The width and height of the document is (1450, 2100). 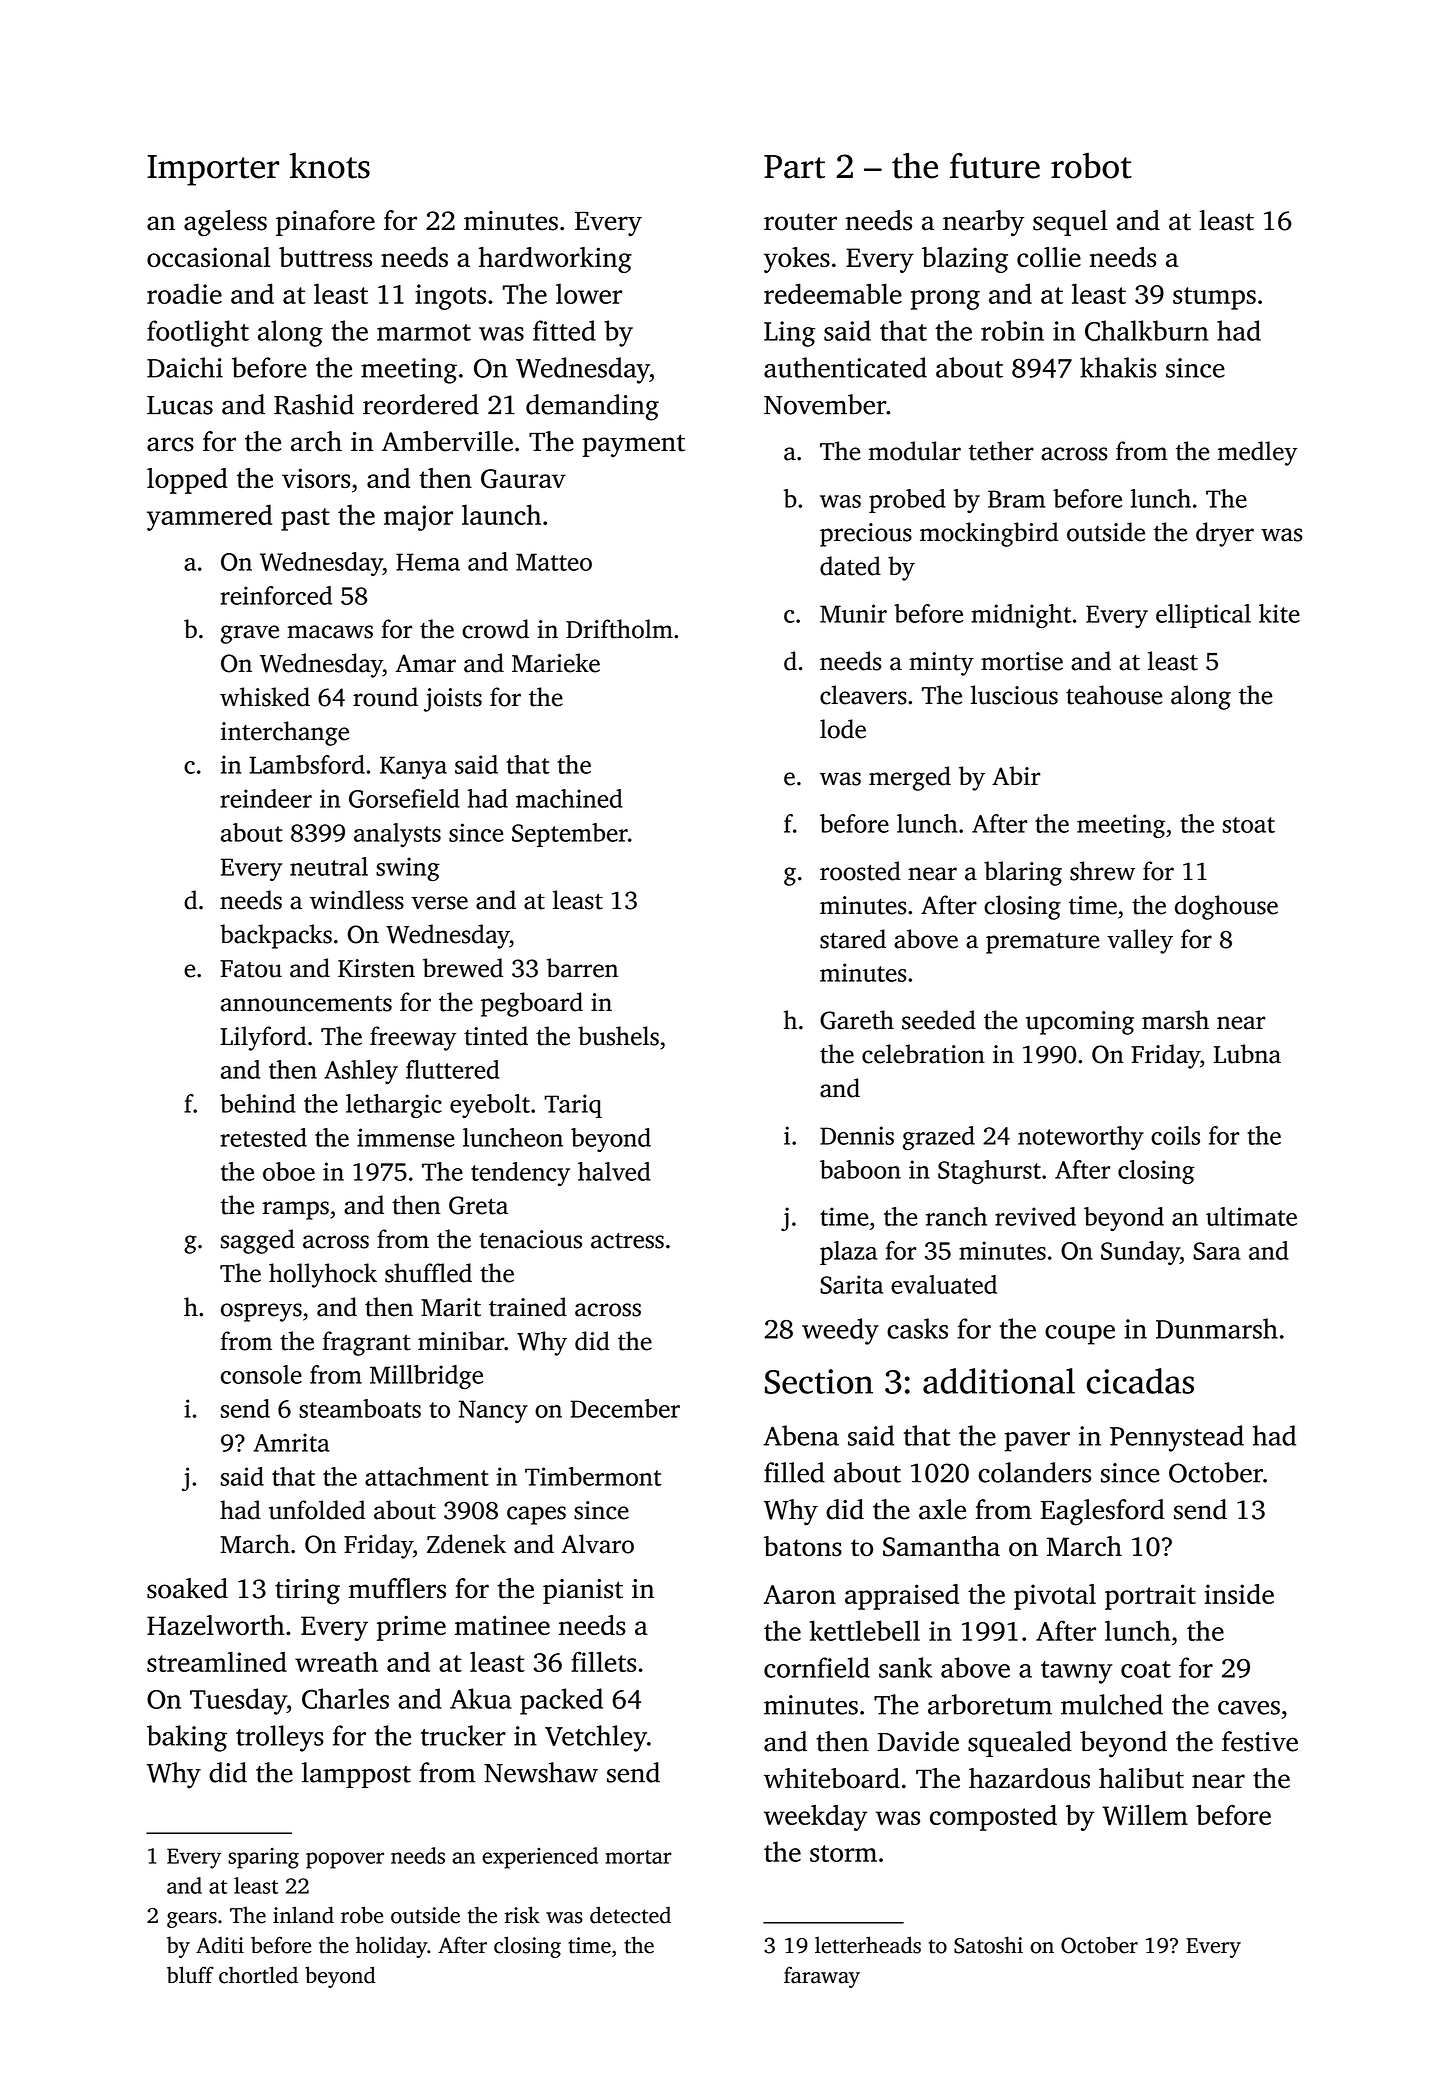 What do you see at coordinates (556, 663) in the document?
I see `Marieke` at bounding box center [556, 663].
